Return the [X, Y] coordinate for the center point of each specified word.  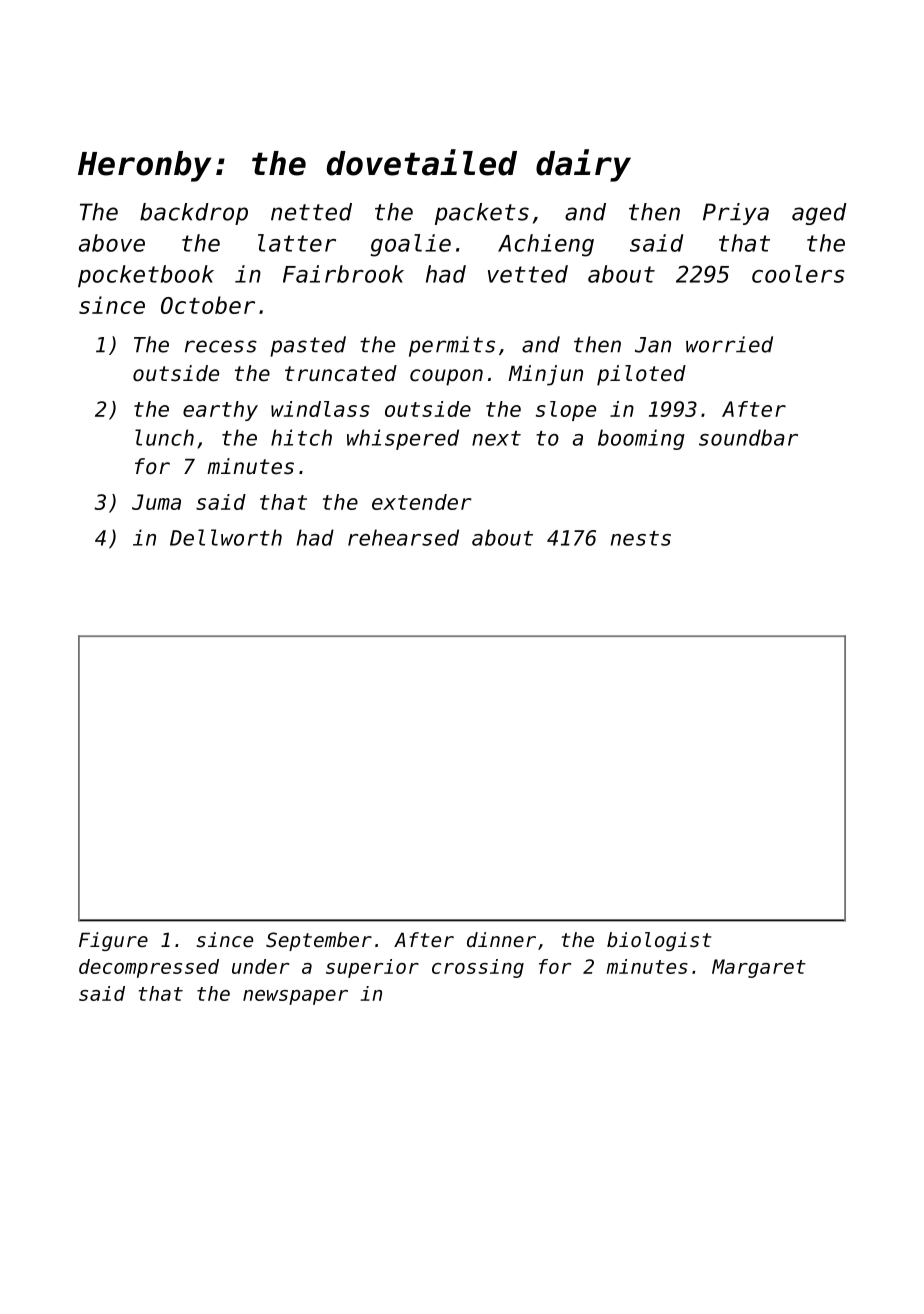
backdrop [194, 214]
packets [482, 214]
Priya [736, 214]
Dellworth [226, 537]
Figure [113, 941]
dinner [501, 939]
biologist [659, 941]
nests [641, 538]
